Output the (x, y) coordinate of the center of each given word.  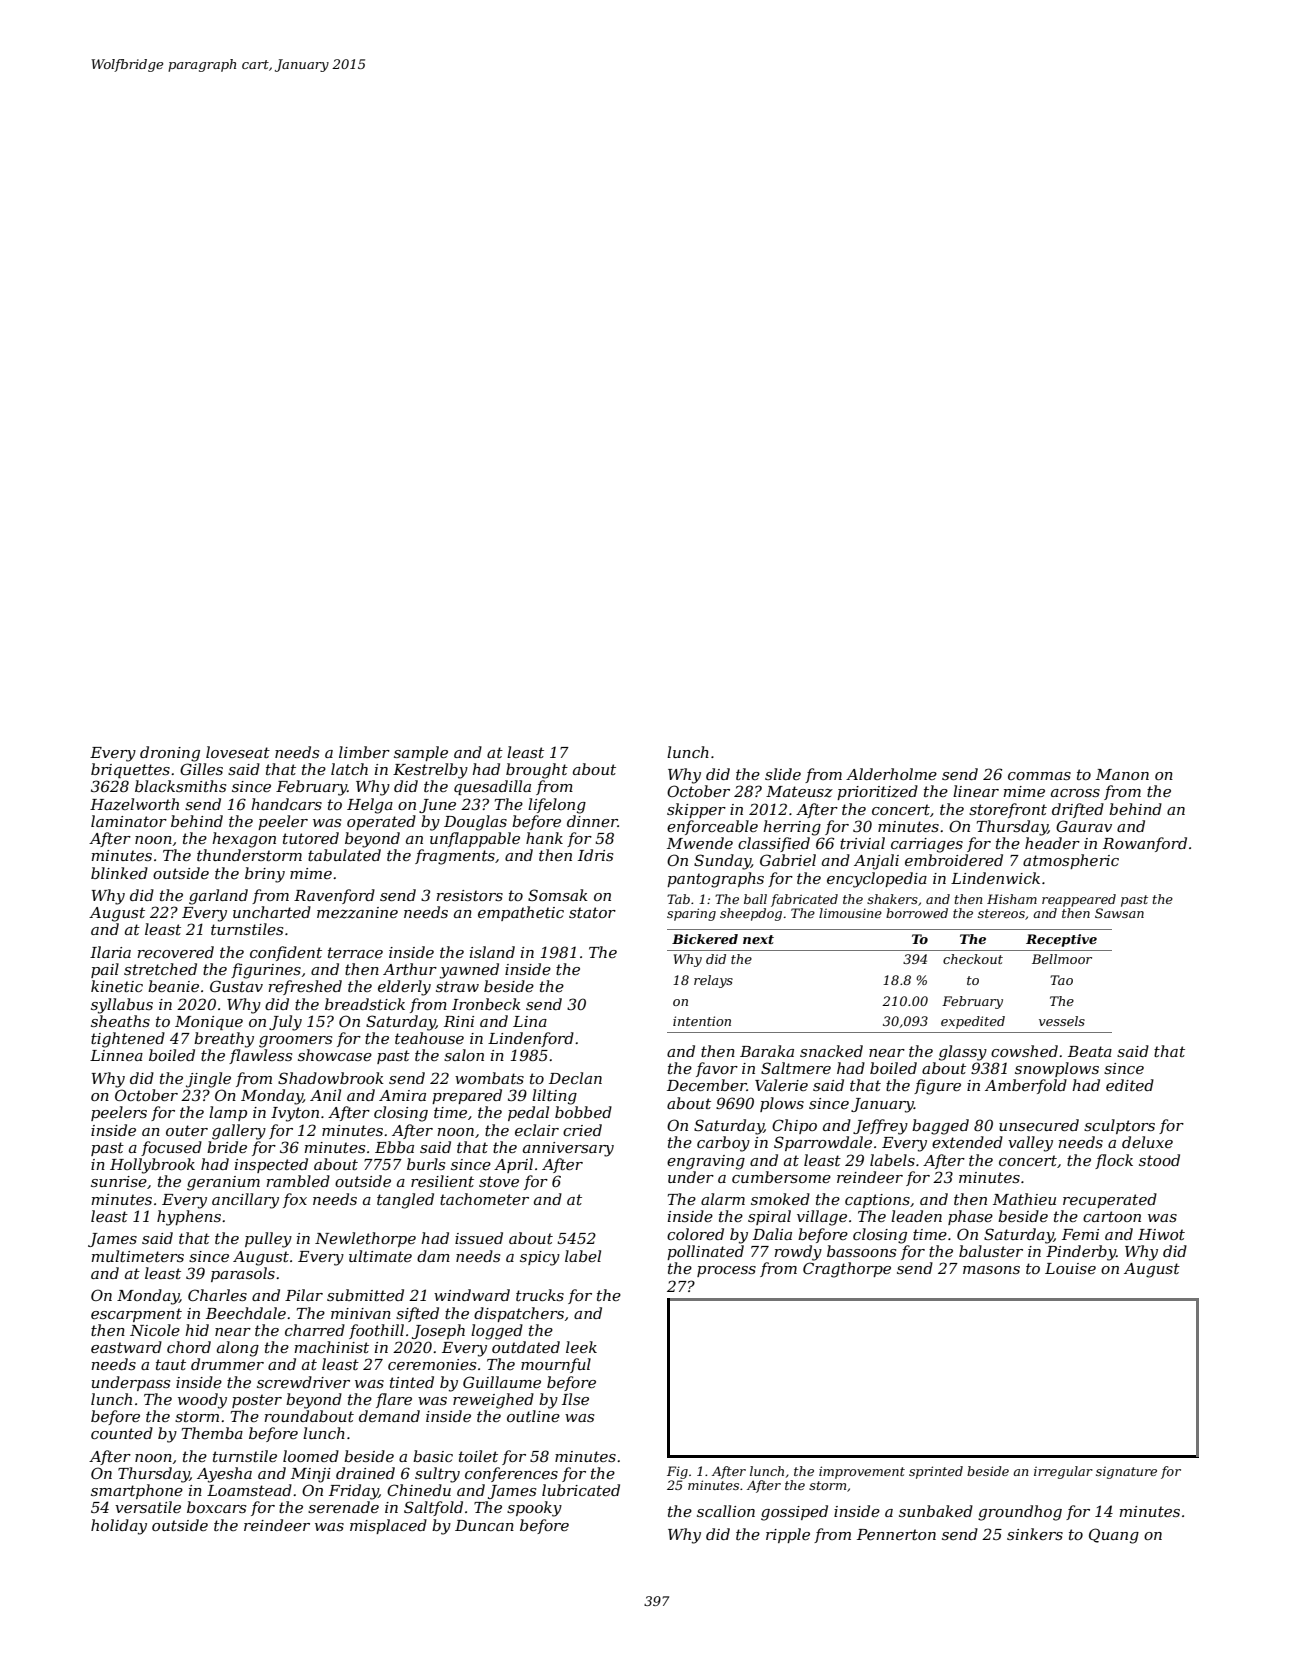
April (513, 1165)
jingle (208, 1080)
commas (1039, 776)
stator (592, 912)
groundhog (1020, 1513)
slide (783, 774)
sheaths (120, 1021)
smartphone (137, 1491)
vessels (1062, 1021)
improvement (862, 1472)
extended (967, 1142)
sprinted (936, 1472)
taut (171, 1364)
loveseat (238, 752)
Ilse (575, 1399)
